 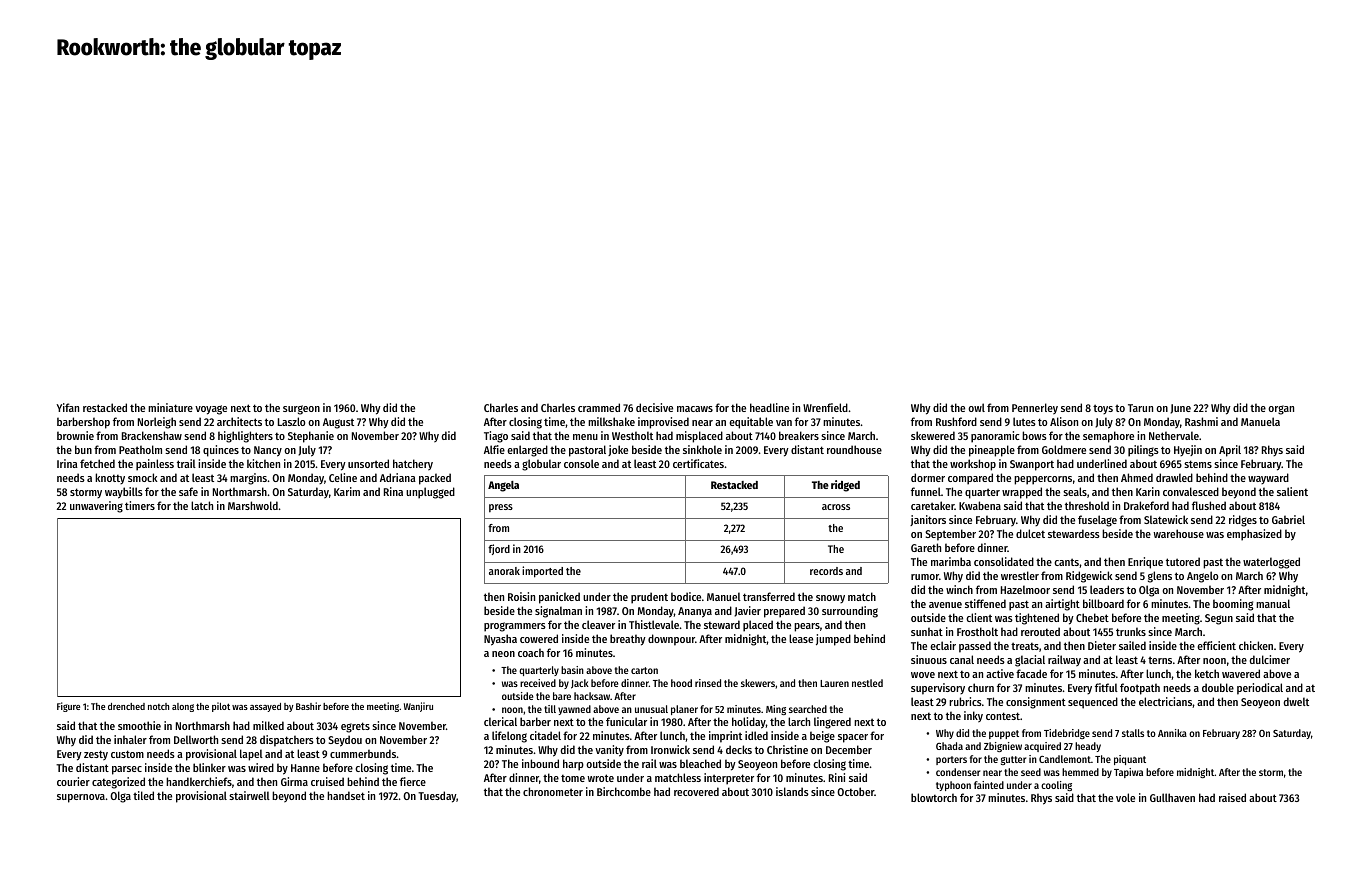 What do you see at coordinates (68, 707) in the screenshot?
I see `Figure` at bounding box center [68, 707].
